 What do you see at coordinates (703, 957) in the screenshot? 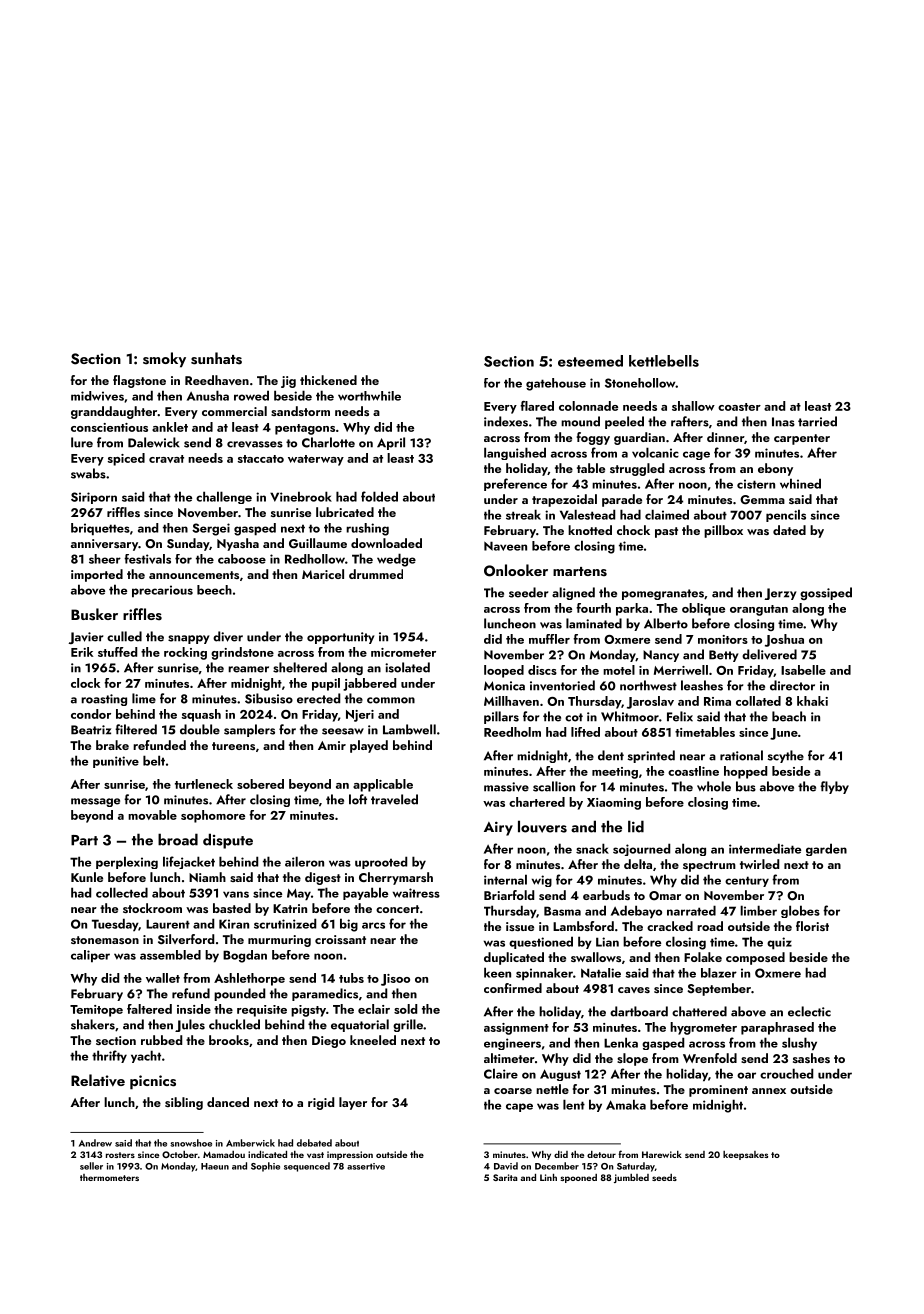
I see `Folake` at bounding box center [703, 957].
